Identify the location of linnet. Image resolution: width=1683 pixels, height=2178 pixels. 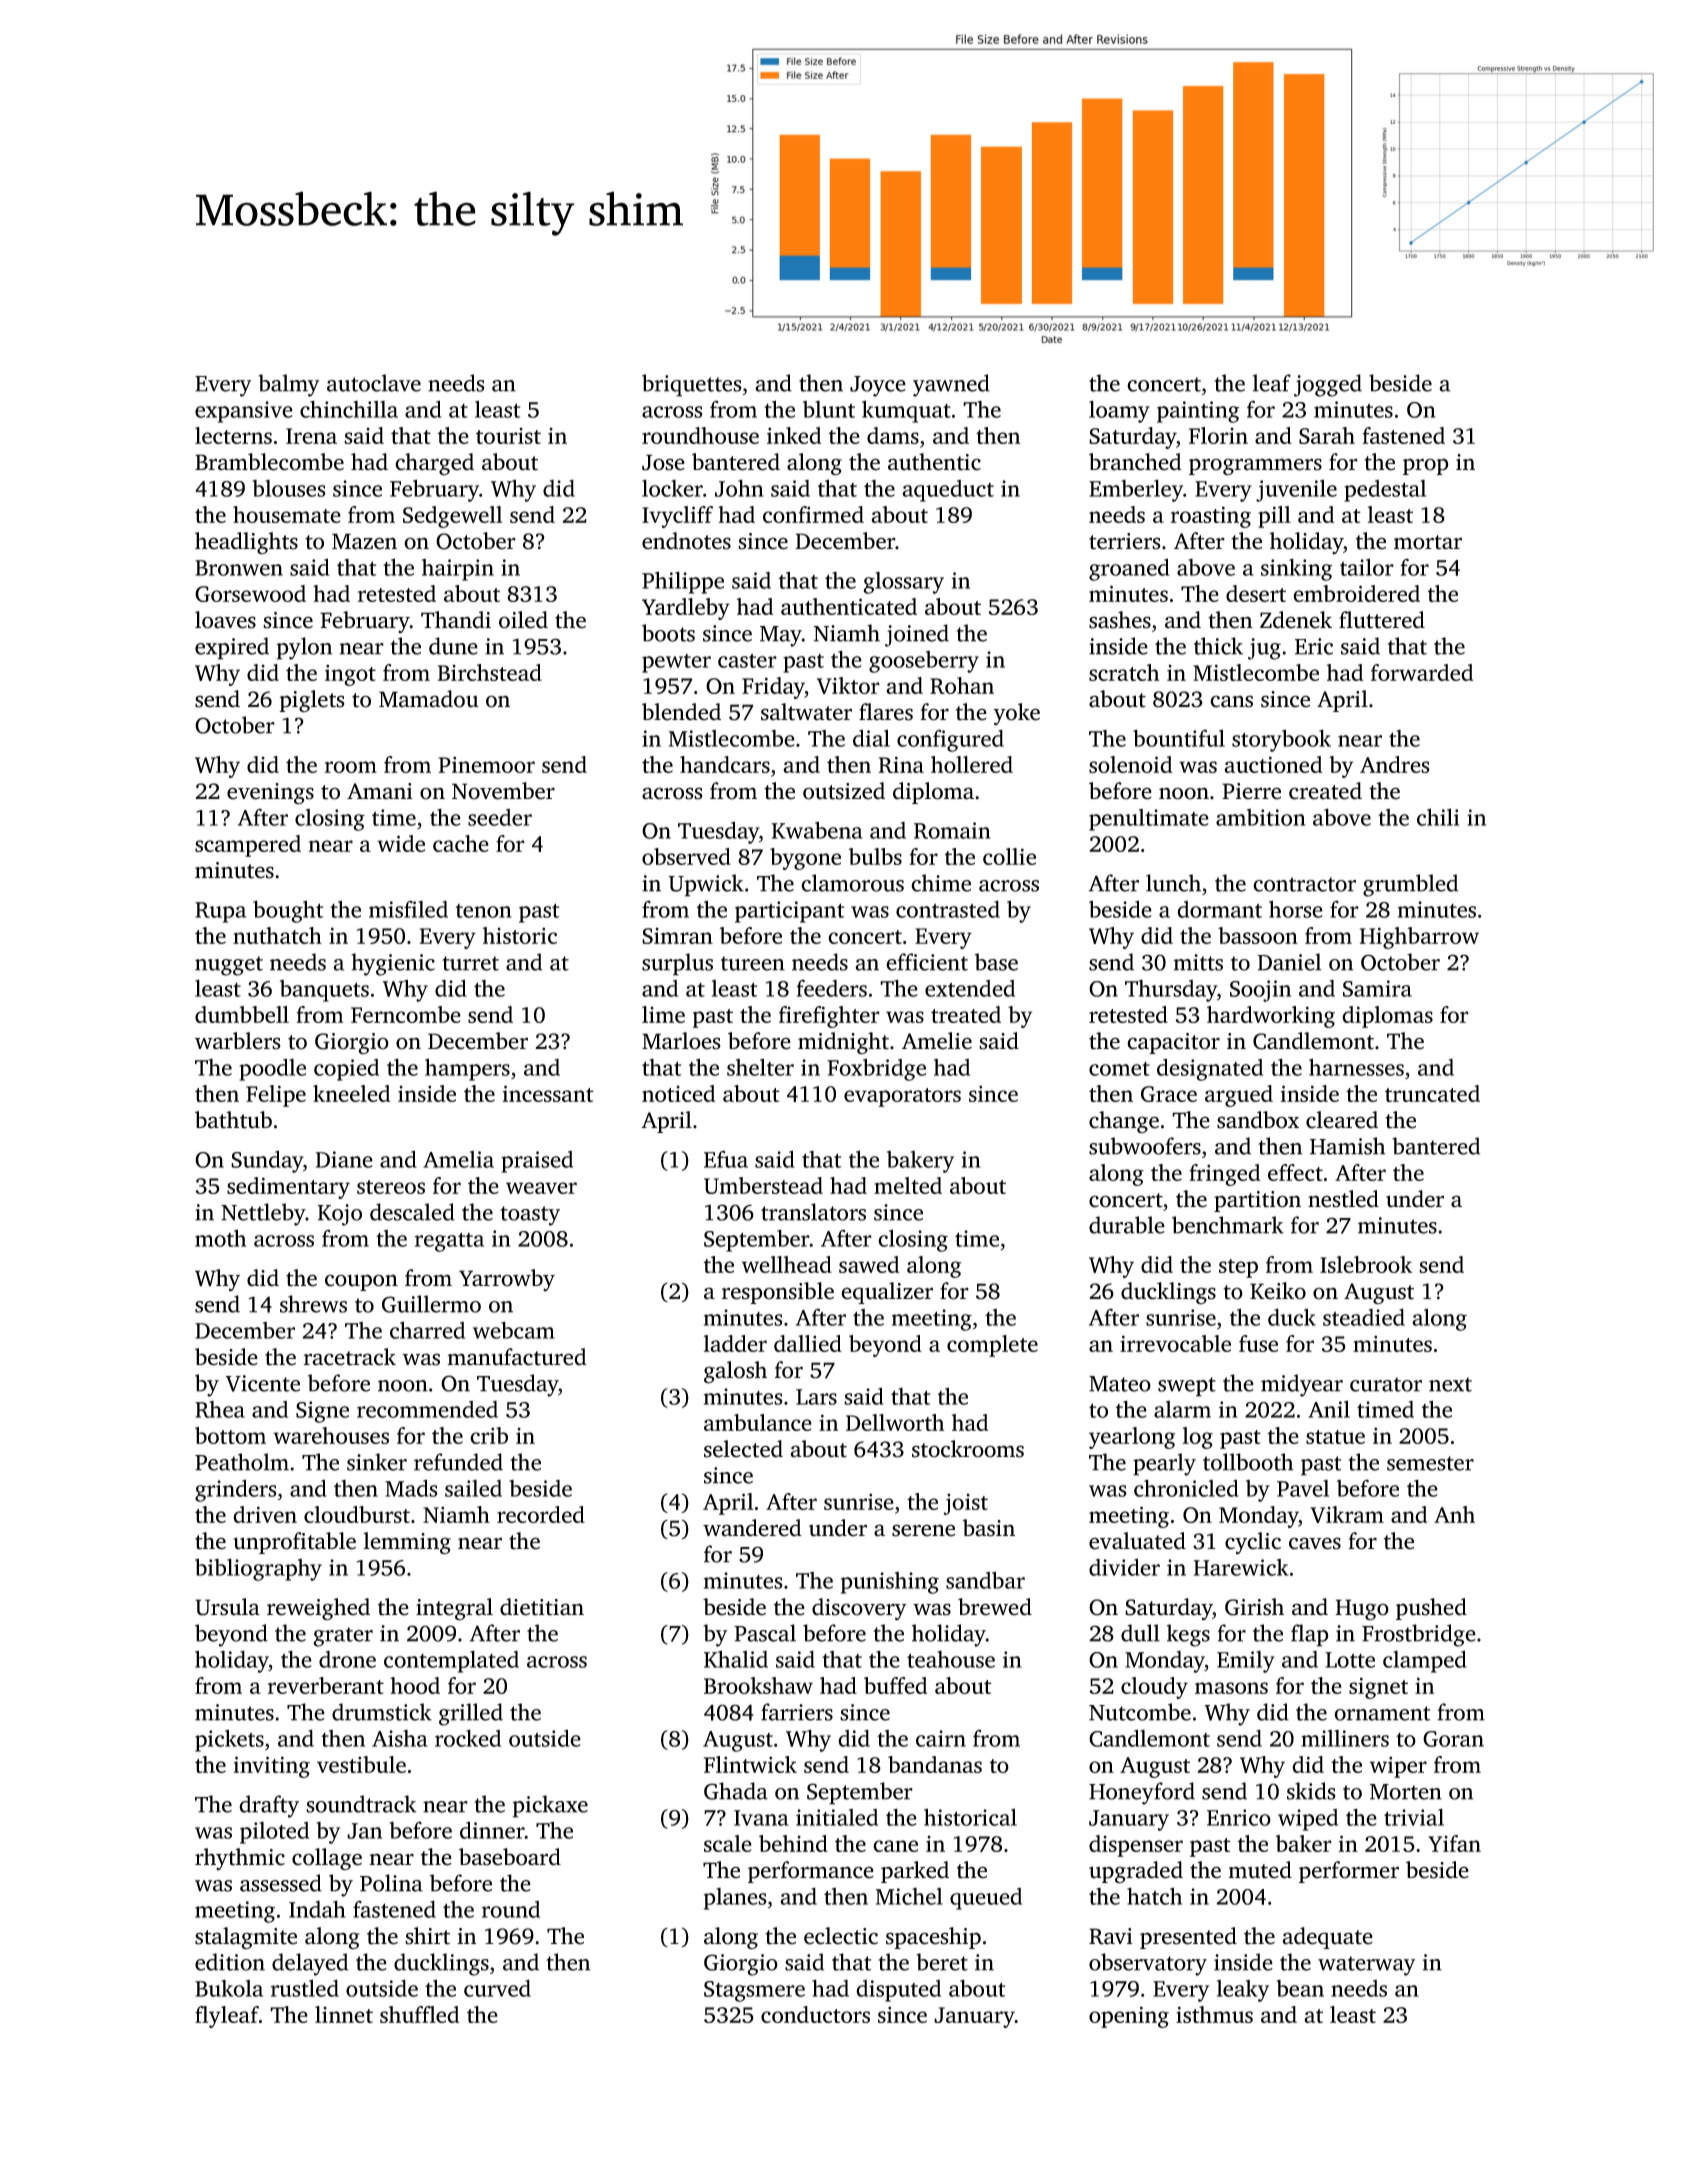
(344, 2014).
